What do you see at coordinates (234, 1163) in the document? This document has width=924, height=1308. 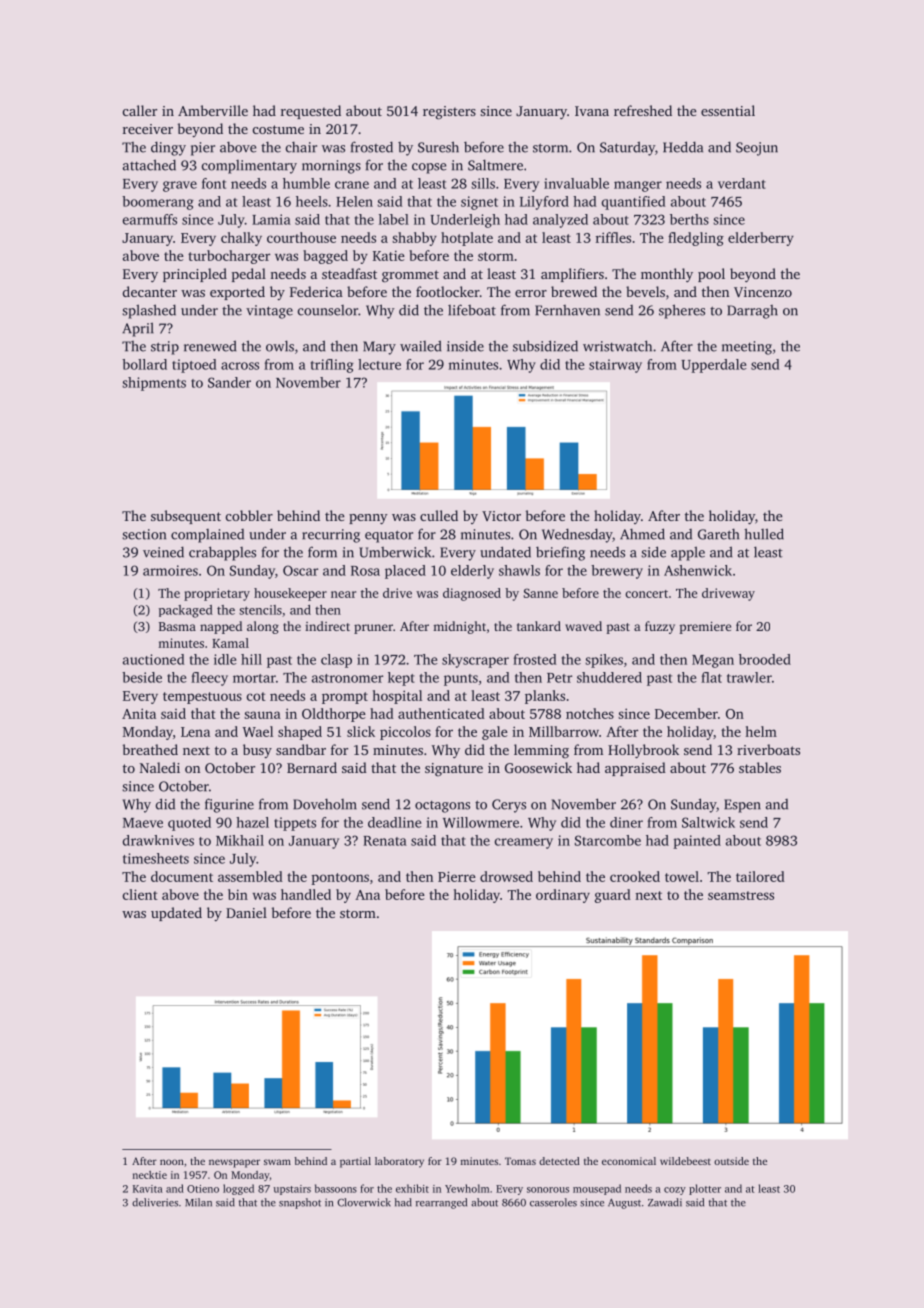 I see `newspaper` at bounding box center [234, 1163].
